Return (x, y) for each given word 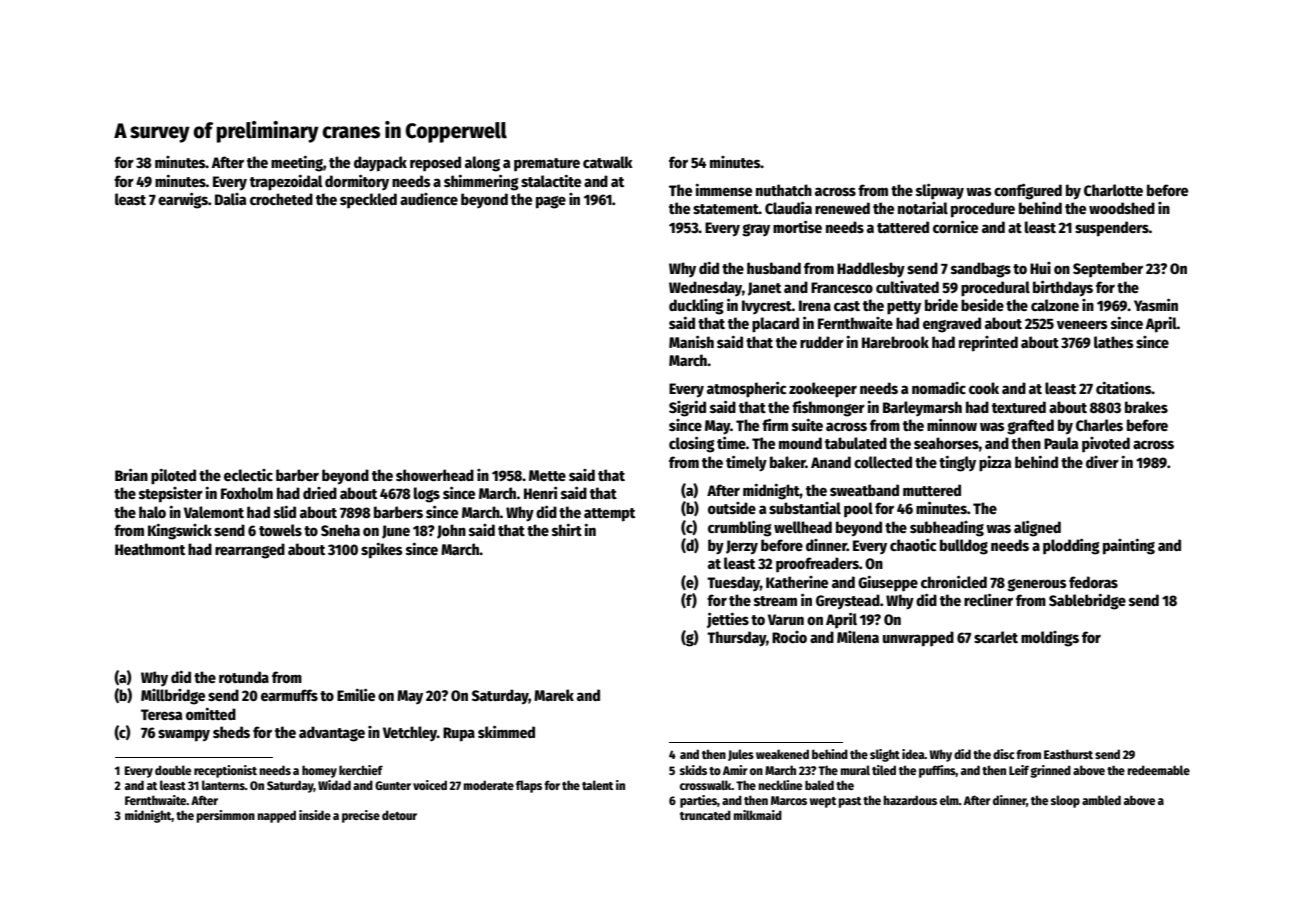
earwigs (183, 201)
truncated (705, 815)
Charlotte (1113, 190)
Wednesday (705, 288)
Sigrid (687, 409)
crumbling (740, 529)
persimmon (226, 816)
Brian (131, 475)
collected (883, 462)
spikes (382, 551)
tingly (957, 464)
